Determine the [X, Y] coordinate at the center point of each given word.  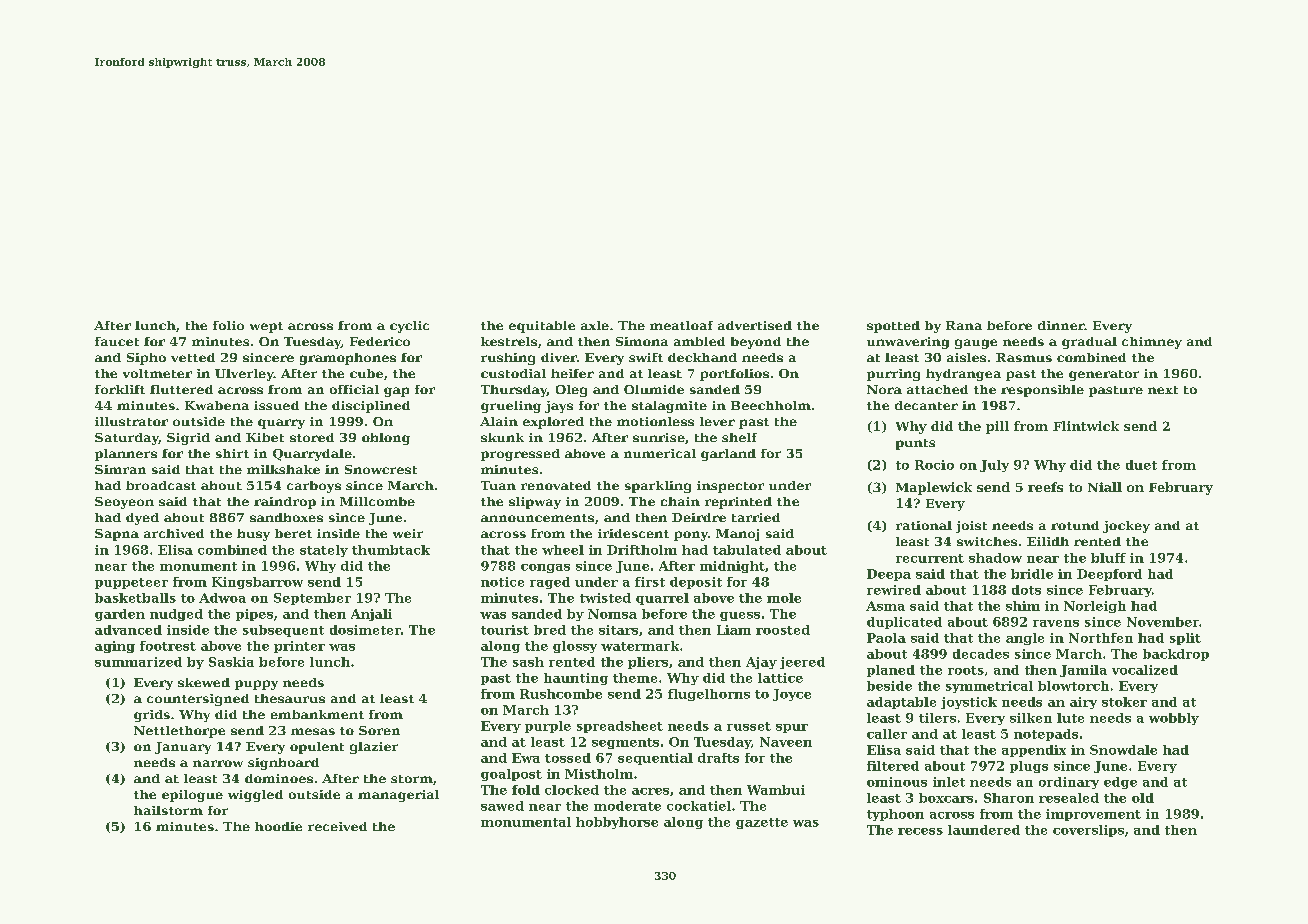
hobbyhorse [617, 823]
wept [266, 327]
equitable [542, 327]
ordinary [1069, 783]
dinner [1061, 325]
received [337, 826]
